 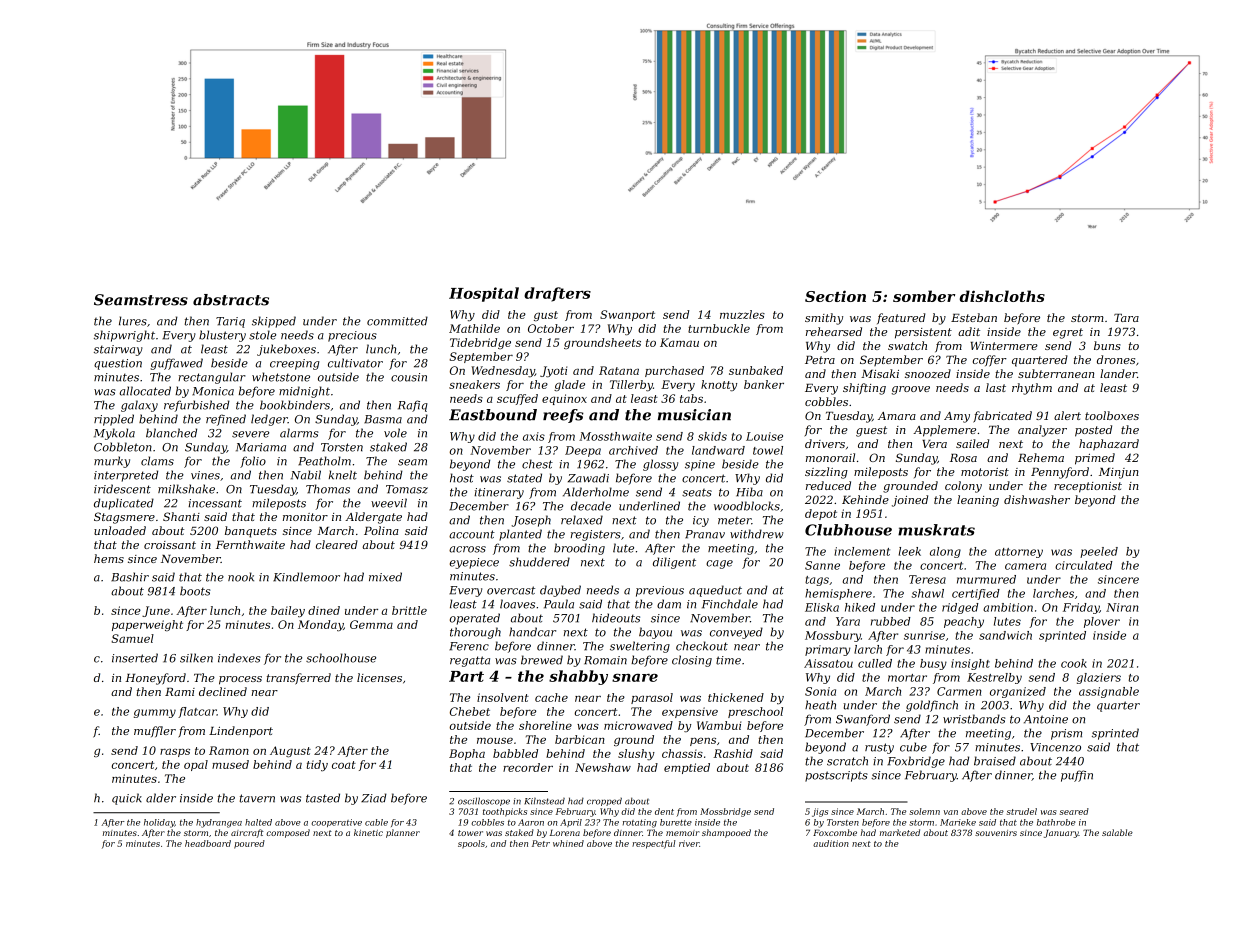 I want to click on glade, so click(x=569, y=385).
